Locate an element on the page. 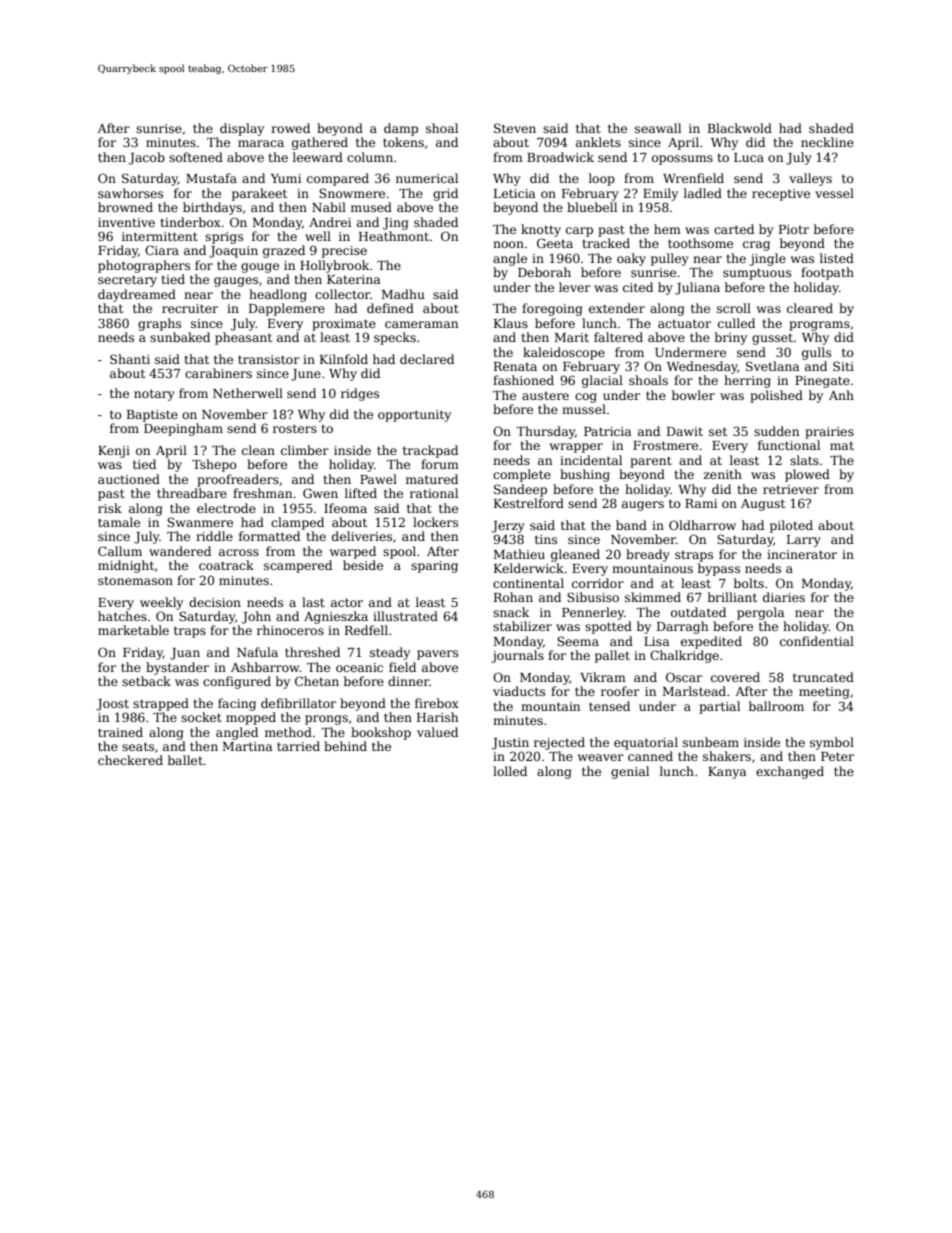 The height and width of the page is (1233, 952). display is located at coordinates (242, 129).
